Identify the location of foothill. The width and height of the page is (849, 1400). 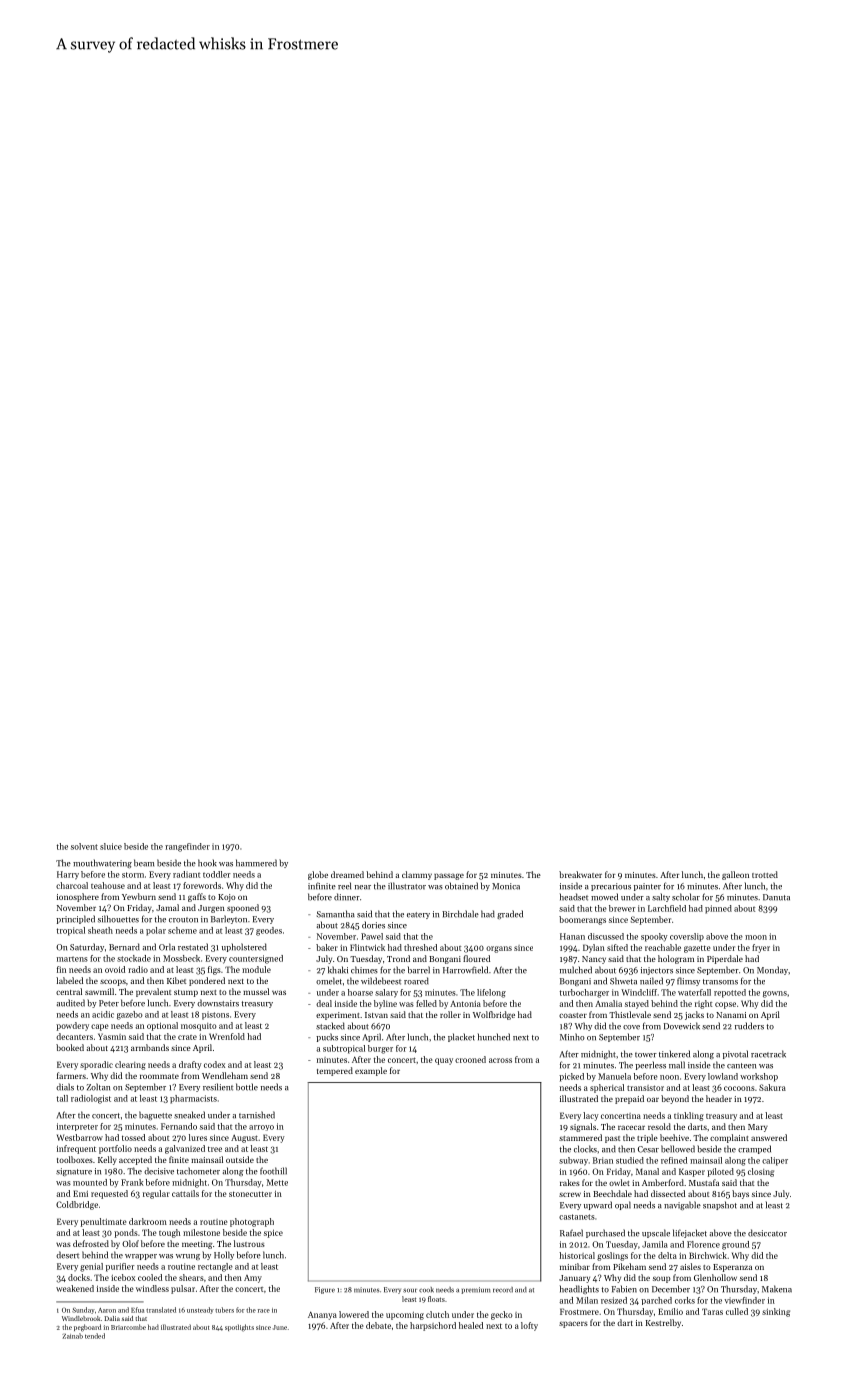
(273, 1171).
